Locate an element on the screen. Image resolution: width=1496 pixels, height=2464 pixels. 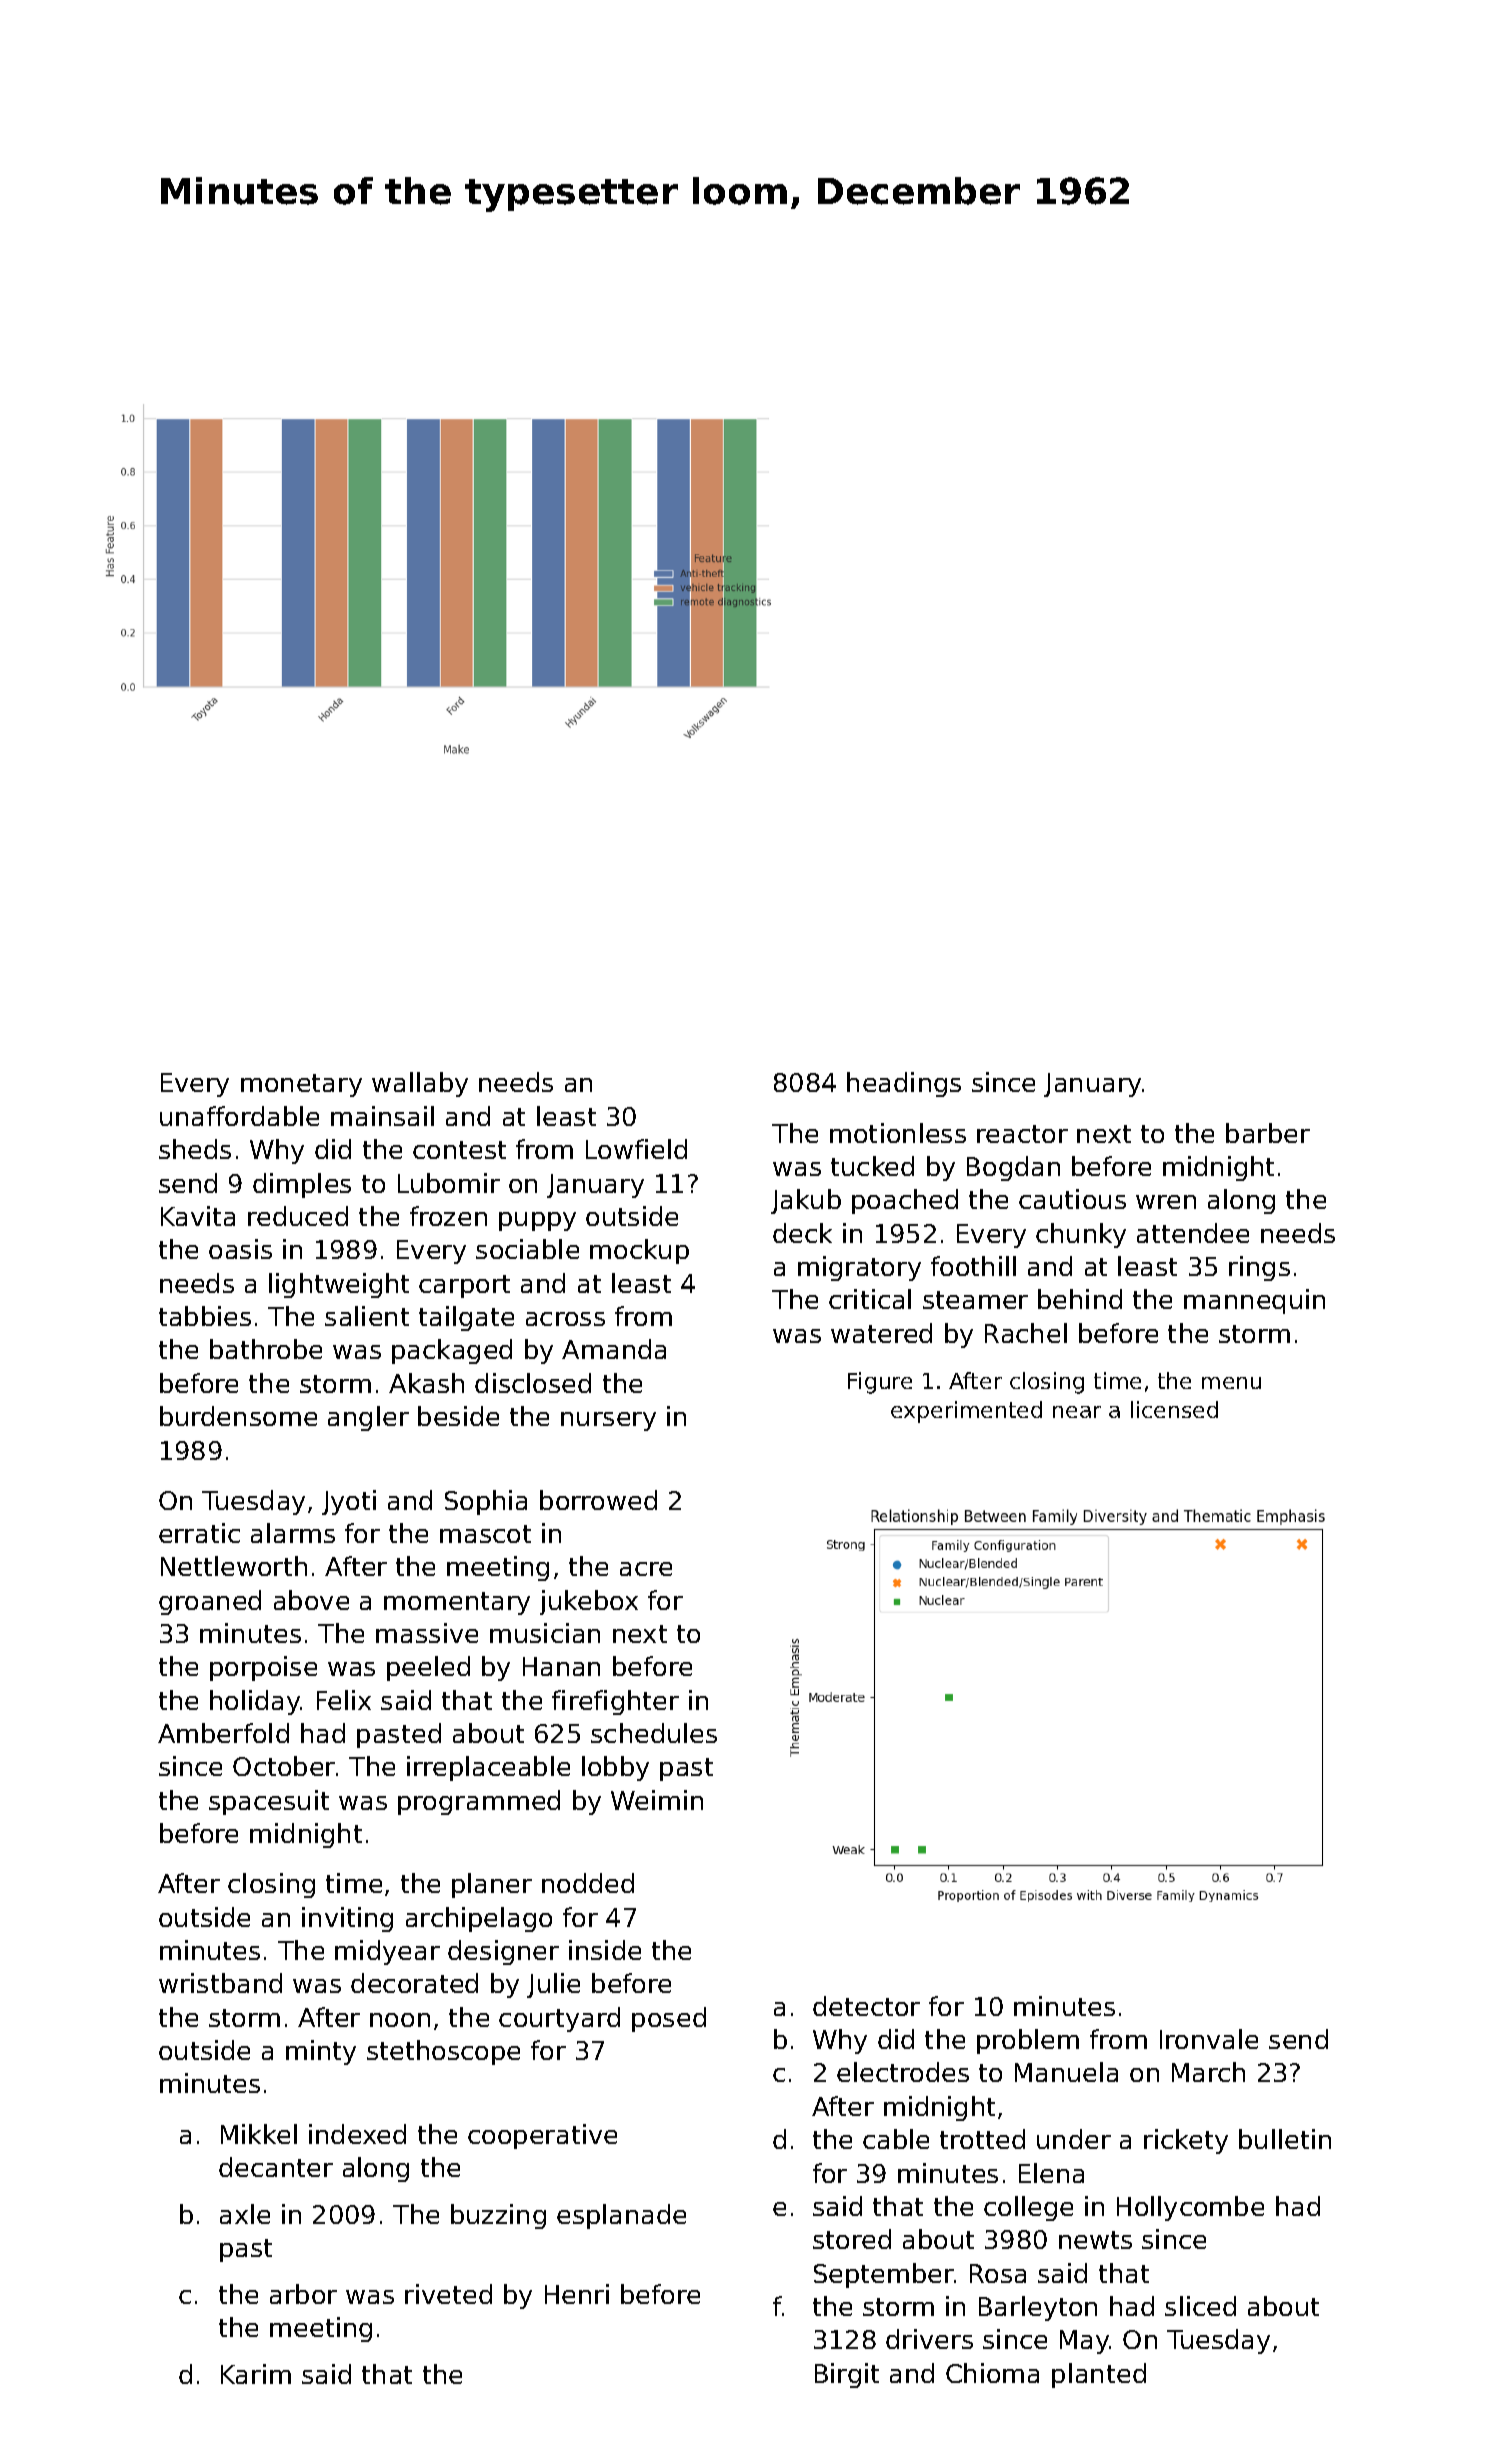
Ironvale is located at coordinates (1209, 2039).
